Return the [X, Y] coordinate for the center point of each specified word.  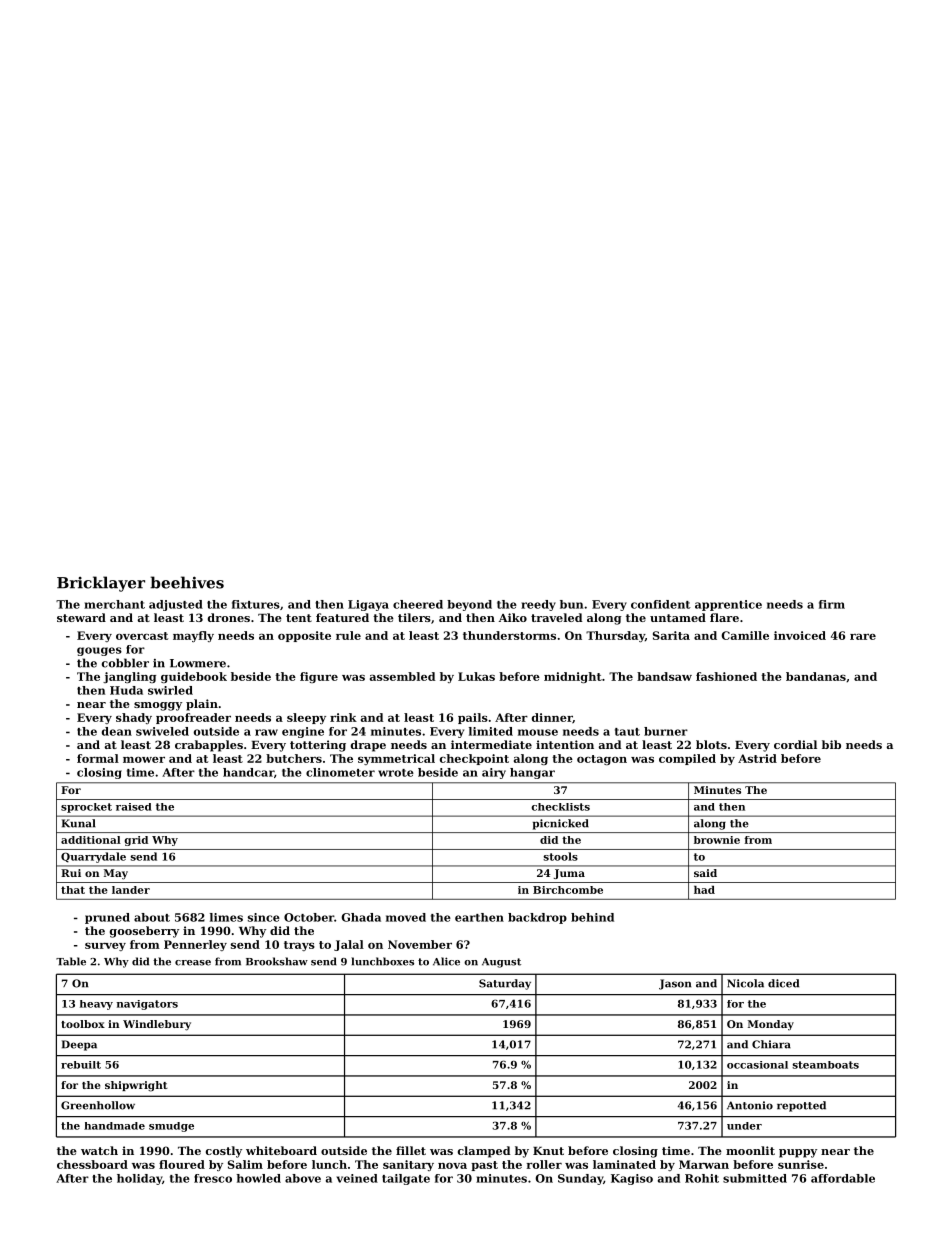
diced [783, 983]
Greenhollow [98, 1105]
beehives [187, 582]
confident [661, 604]
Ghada [361, 917]
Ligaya [368, 605]
